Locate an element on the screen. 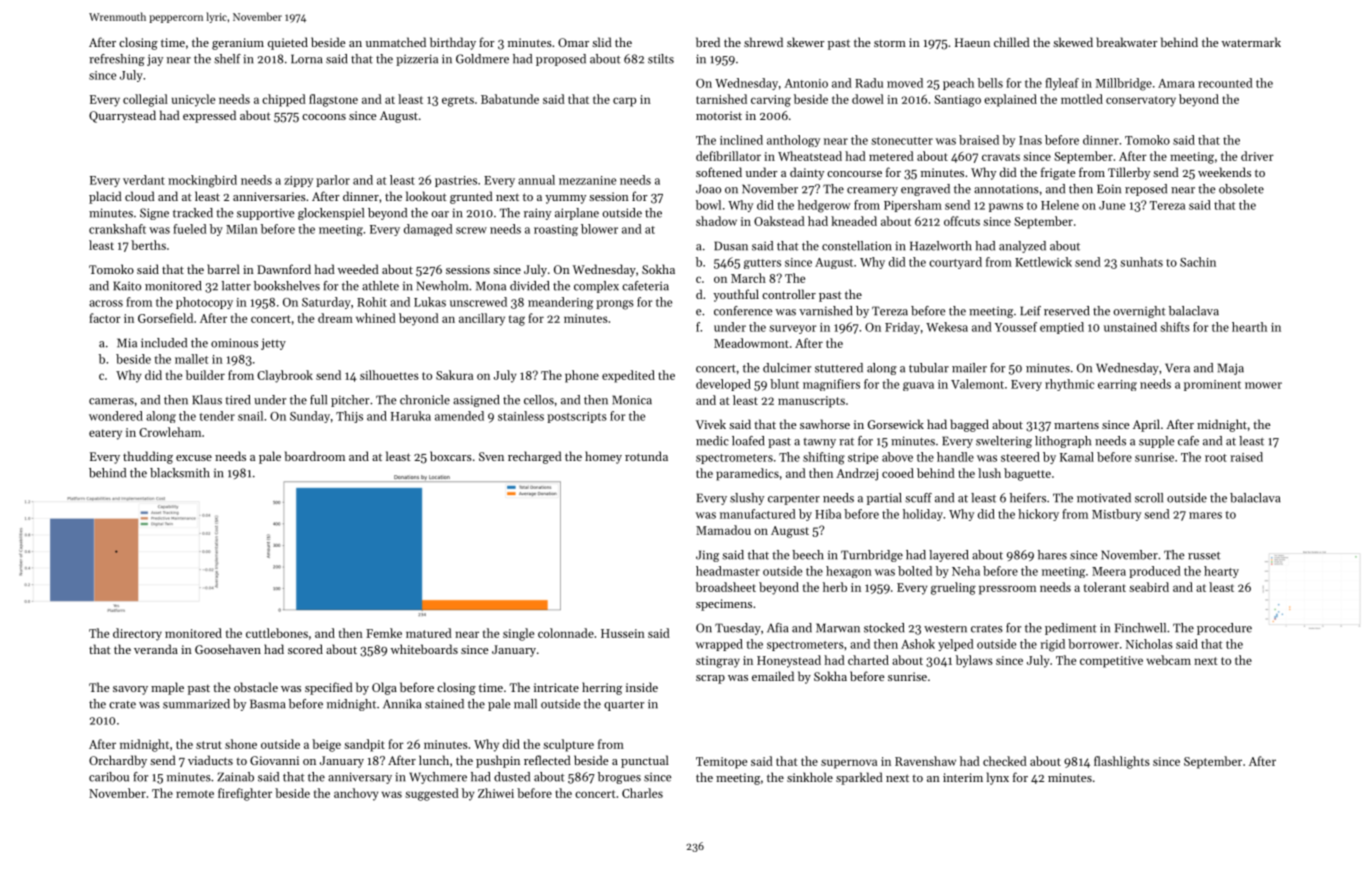 The image size is (1372, 887). tawny is located at coordinates (819, 443).
